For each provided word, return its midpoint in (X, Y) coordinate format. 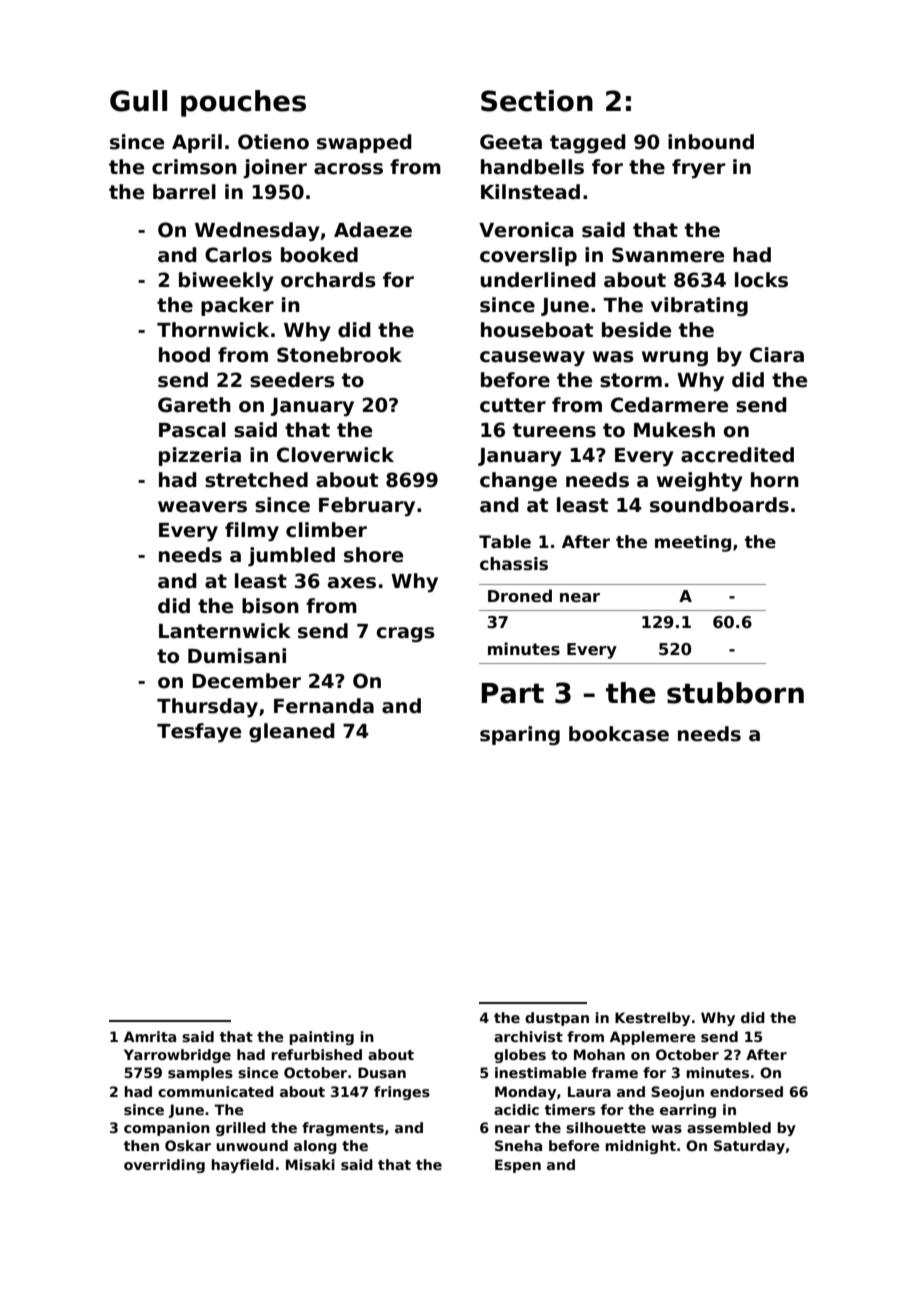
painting (322, 1038)
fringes (402, 1093)
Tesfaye (199, 732)
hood (184, 355)
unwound (252, 1145)
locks (761, 280)
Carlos (238, 255)
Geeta (511, 142)
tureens (554, 430)
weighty (700, 481)
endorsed (746, 1091)
